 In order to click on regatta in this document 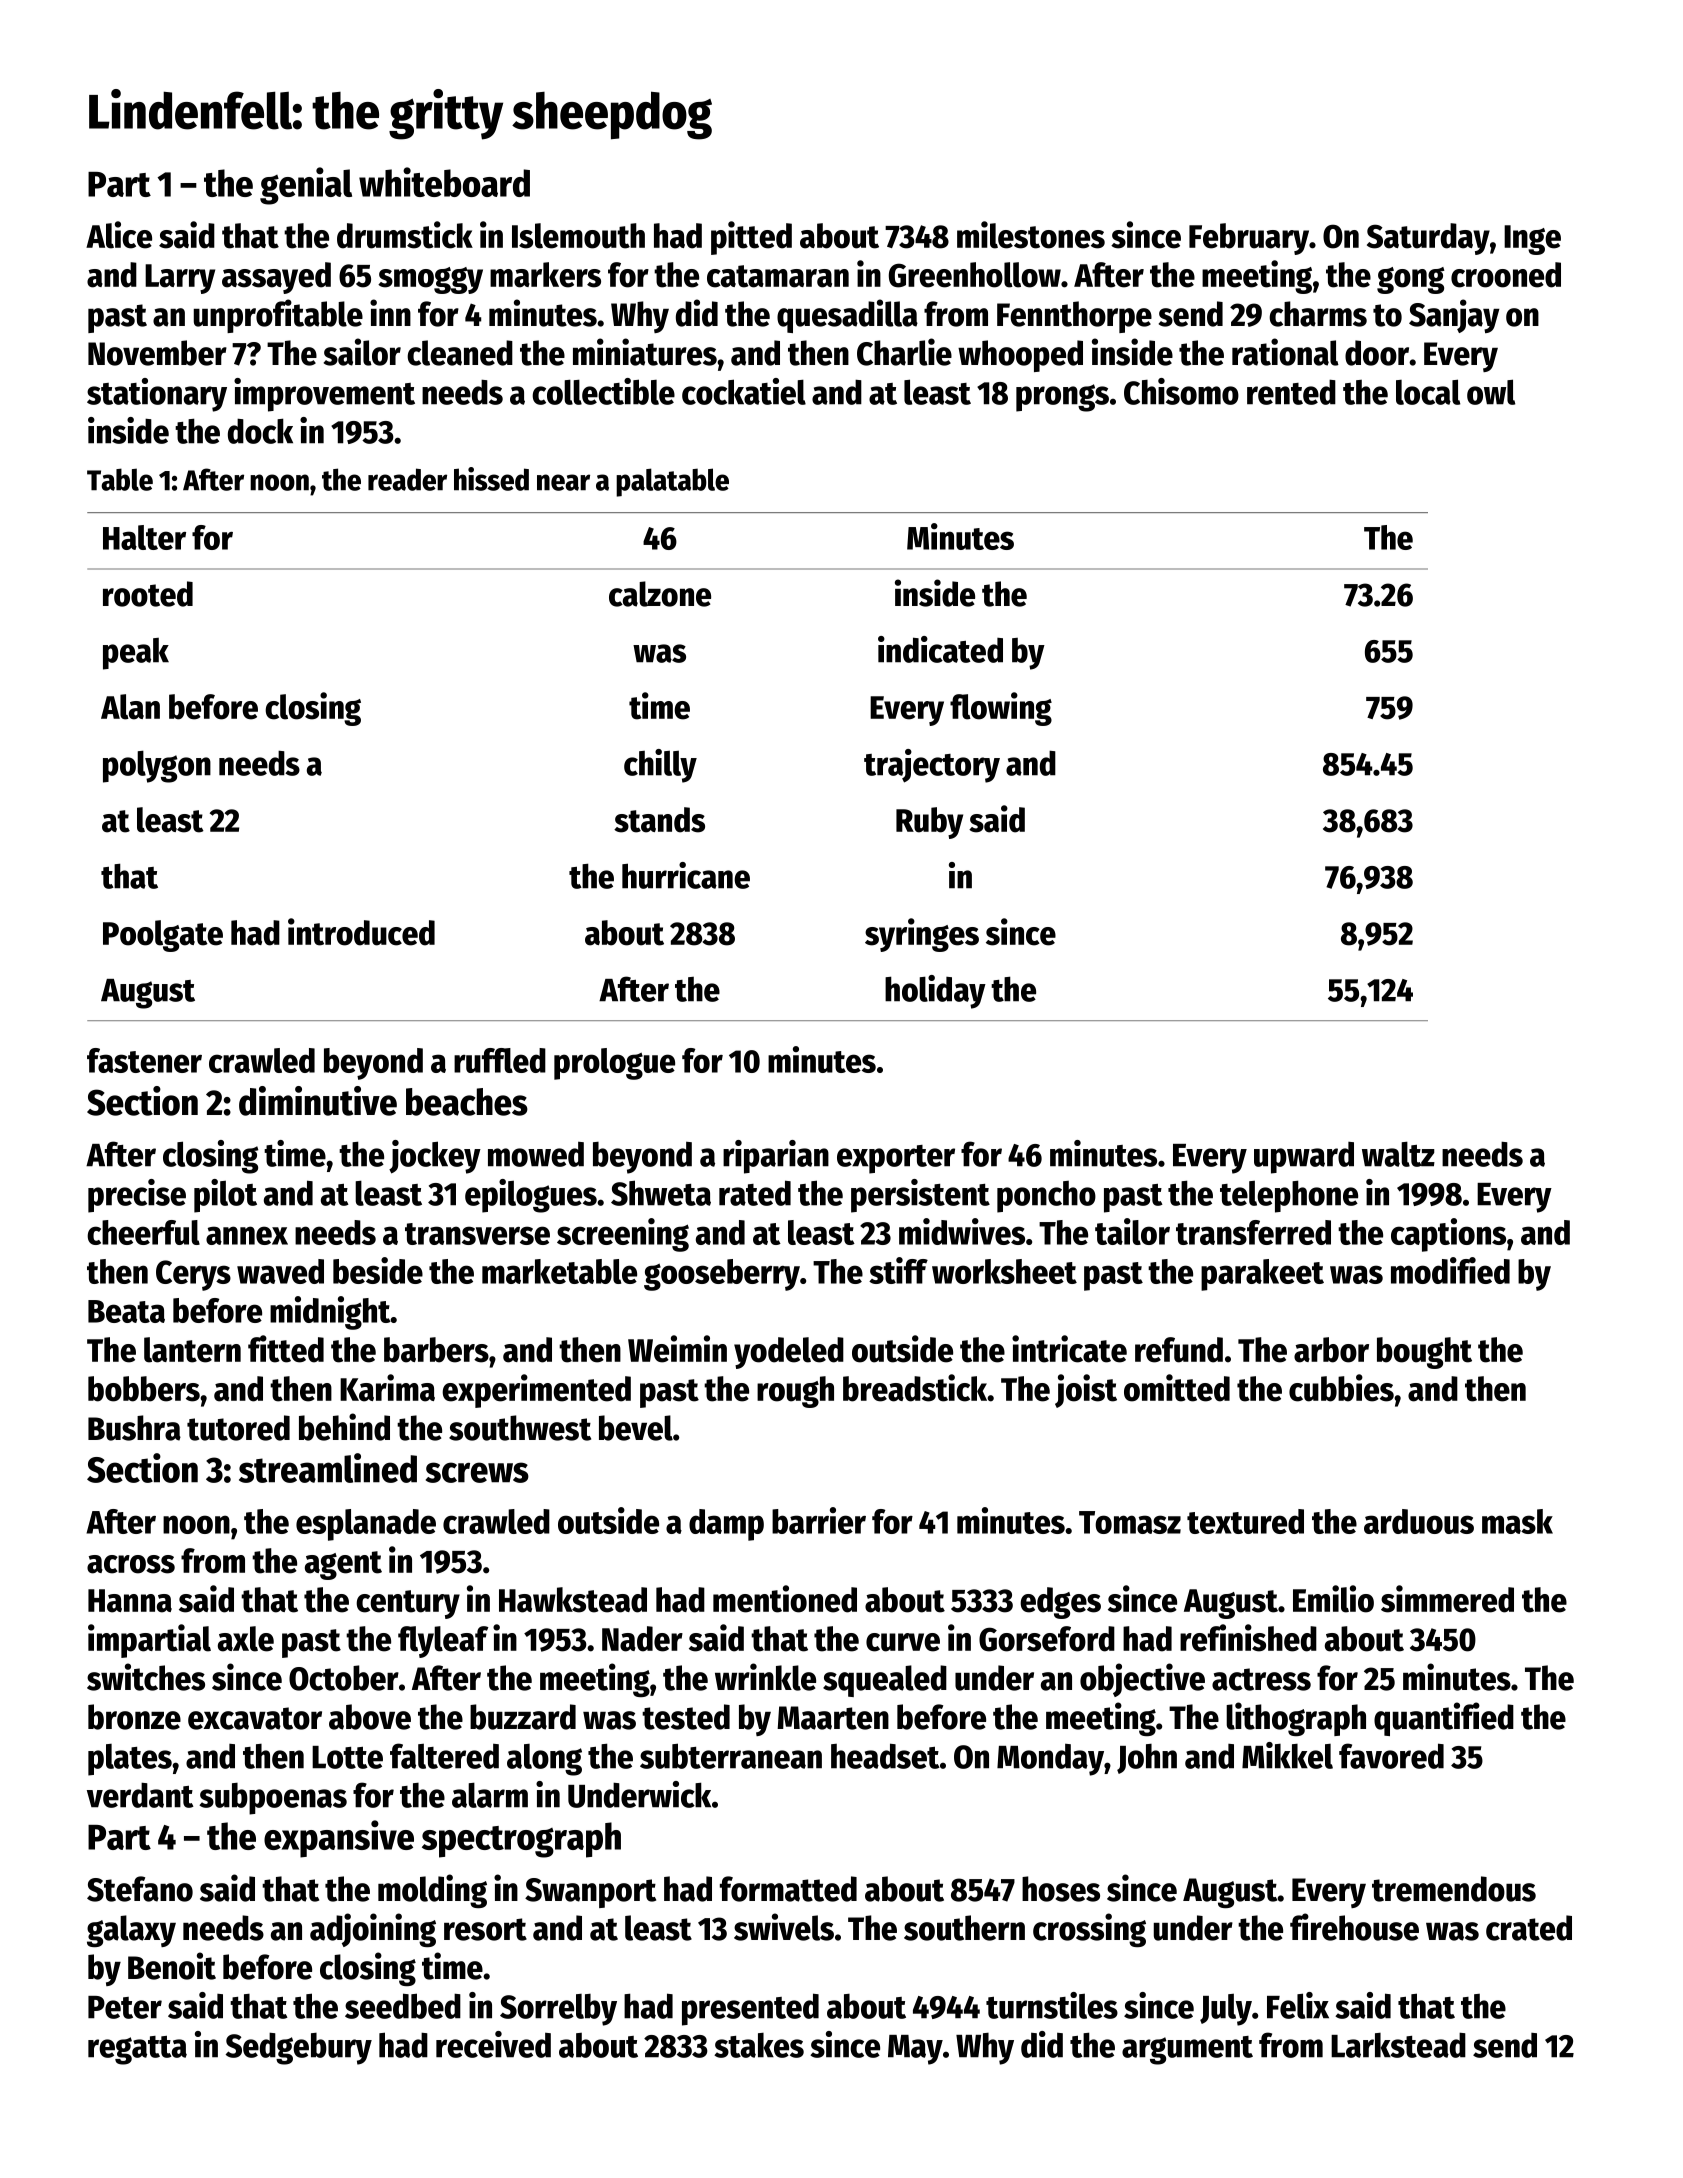, I will do `click(137, 2050)`.
